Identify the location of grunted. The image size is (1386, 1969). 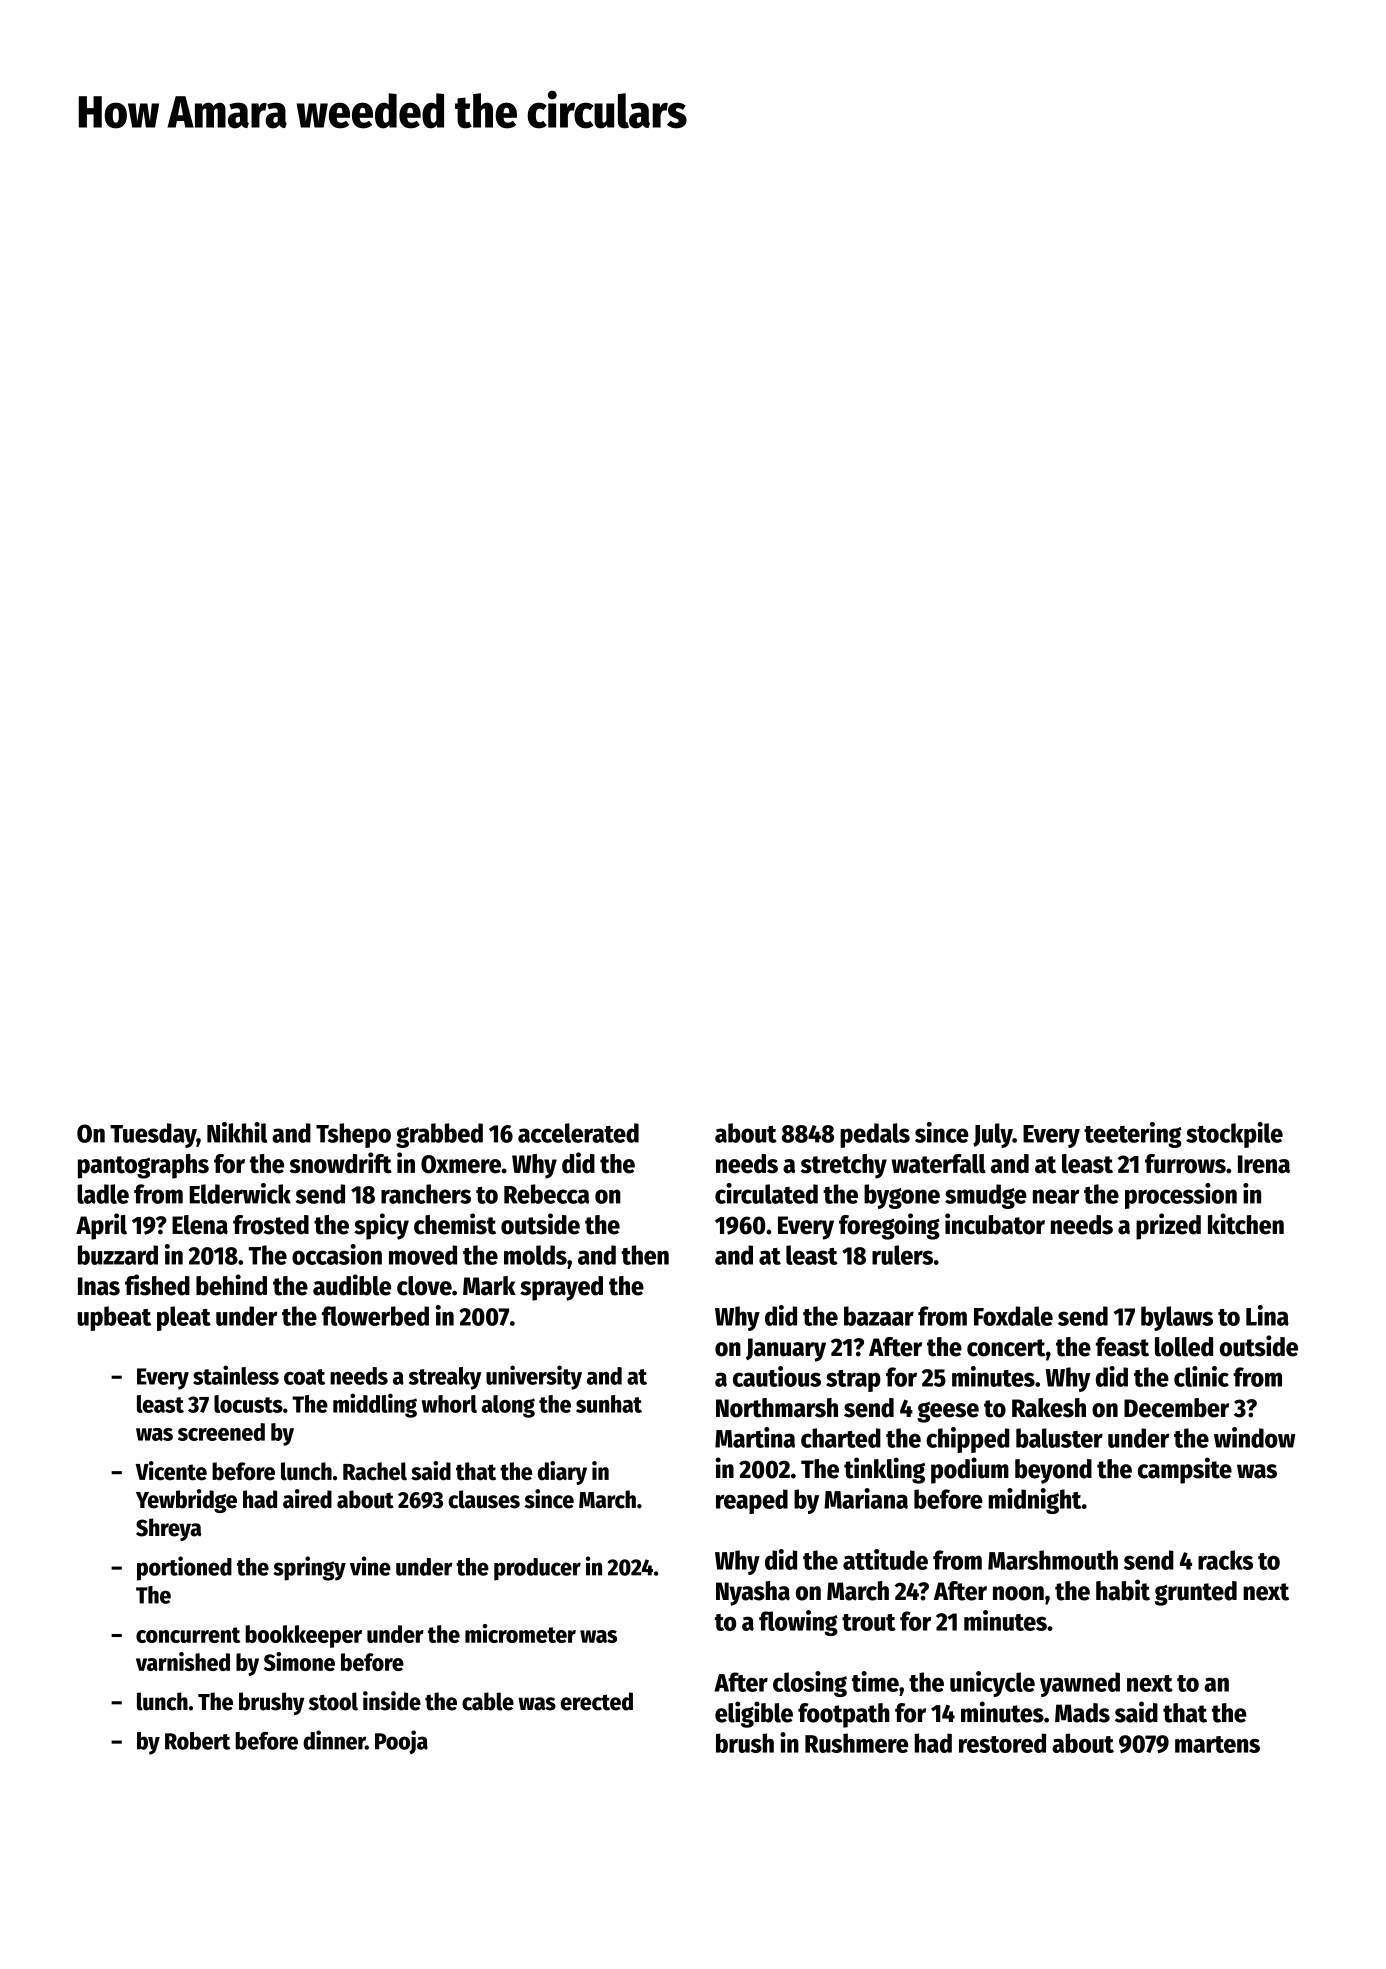
(1196, 1593).
